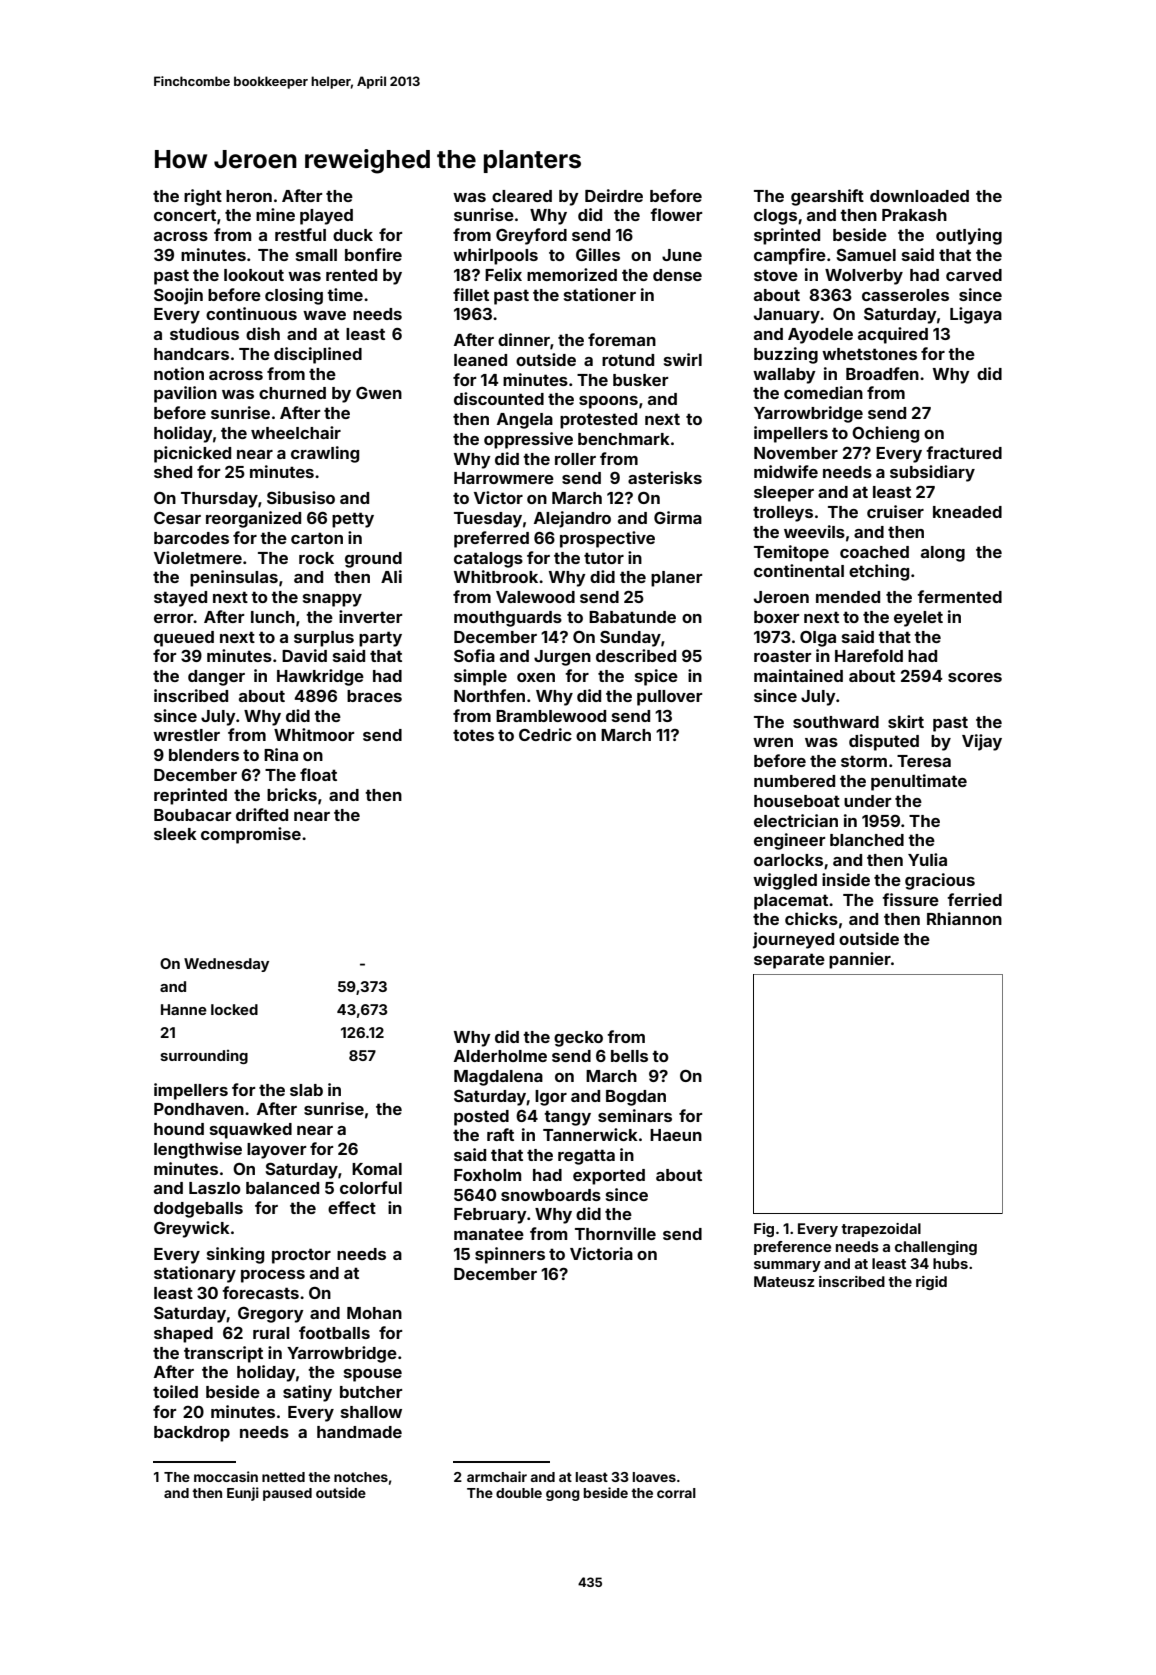  Describe the element at coordinates (676, 1135) in the screenshot. I see `Haeun` at that location.
